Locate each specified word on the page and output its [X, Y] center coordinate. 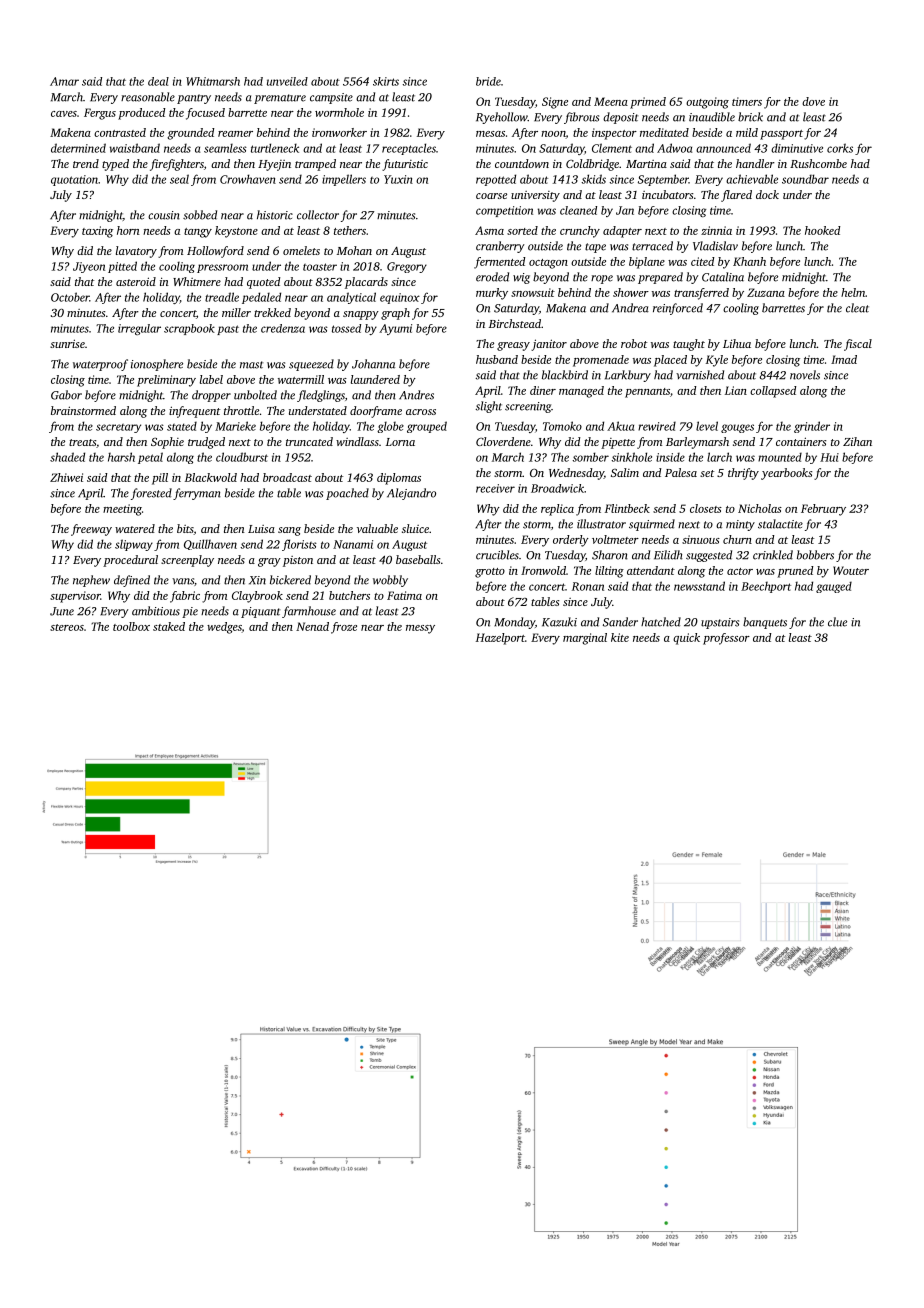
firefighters [177, 165]
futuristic [405, 165]
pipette [618, 443]
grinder [812, 427]
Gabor [66, 395]
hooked [823, 230]
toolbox [131, 626]
